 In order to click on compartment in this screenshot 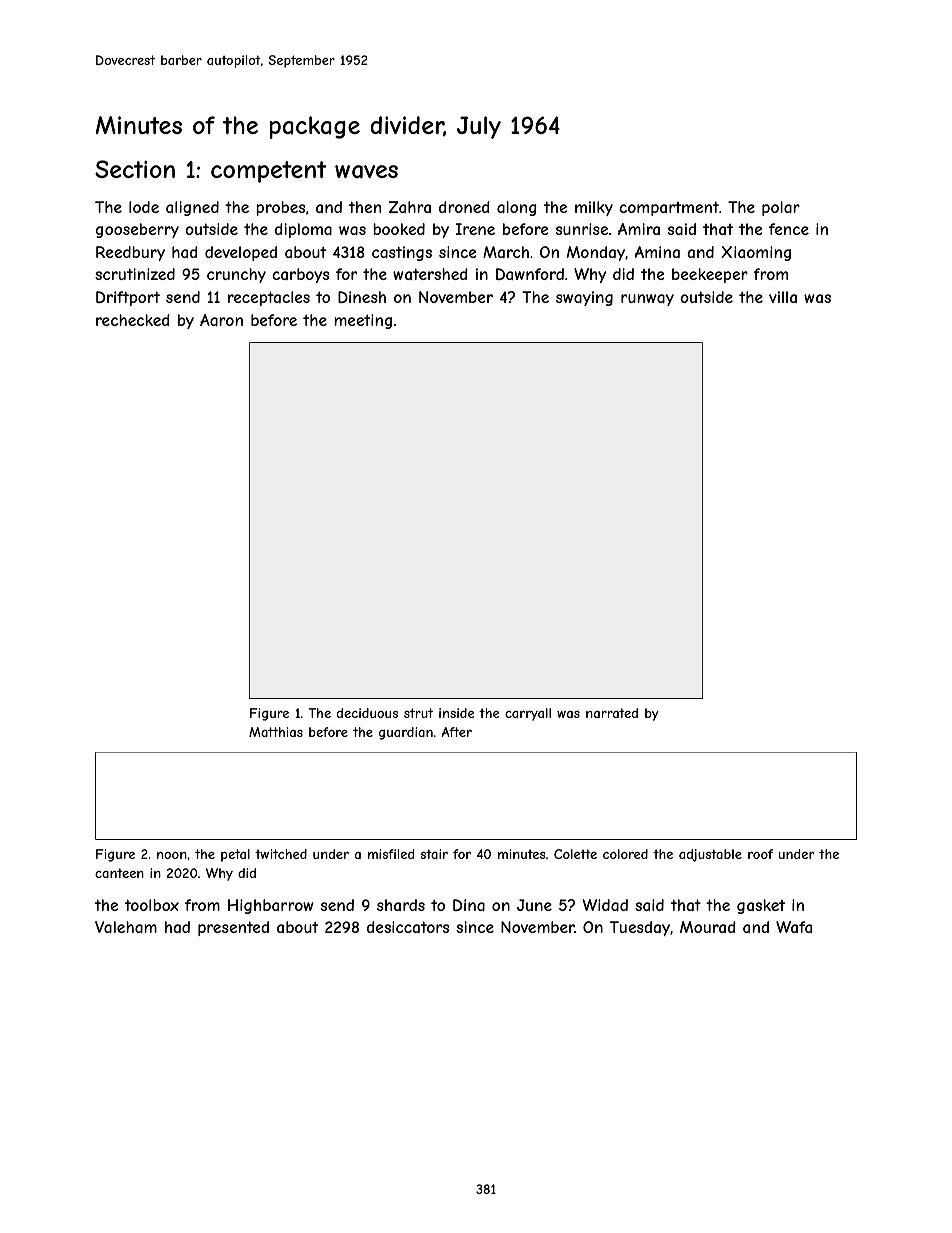, I will do `click(669, 208)`.
